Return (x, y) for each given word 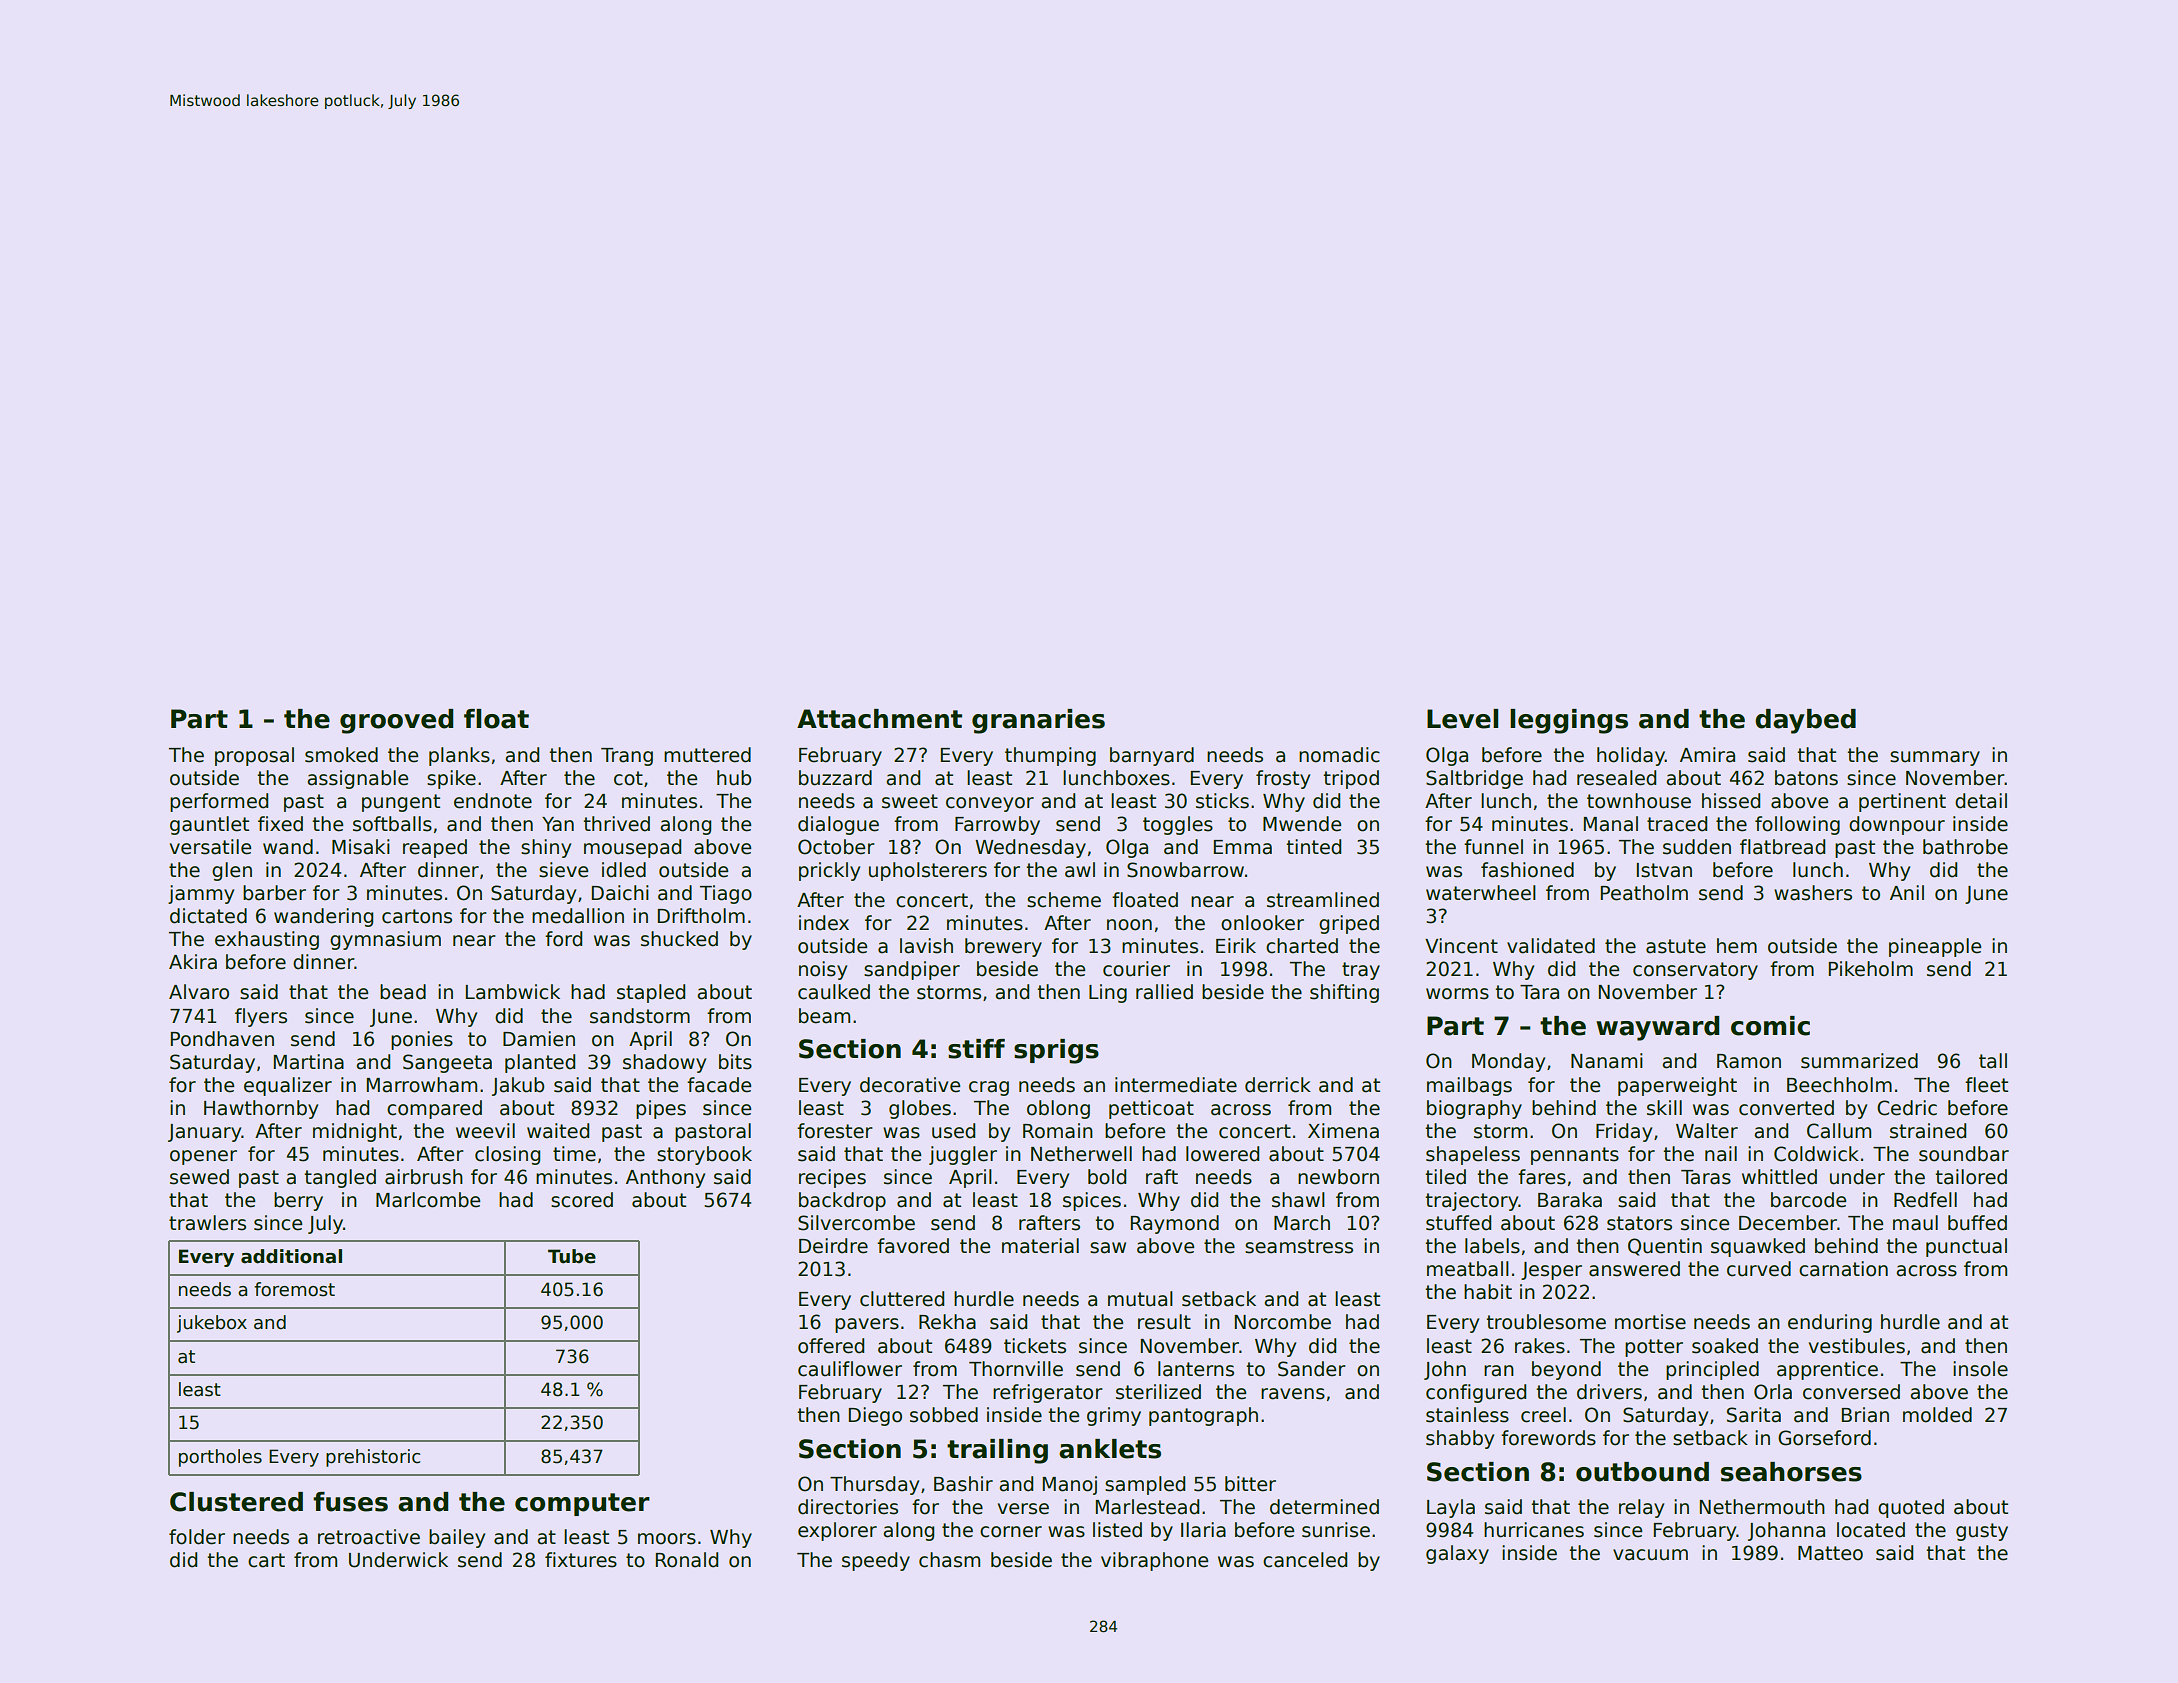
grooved (396, 721)
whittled (1779, 1177)
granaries (1038, 721)
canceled (1305, 1560)
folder (197, 1537)
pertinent (1902, 802)
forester (835, 1131)
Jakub (518, 1086)
